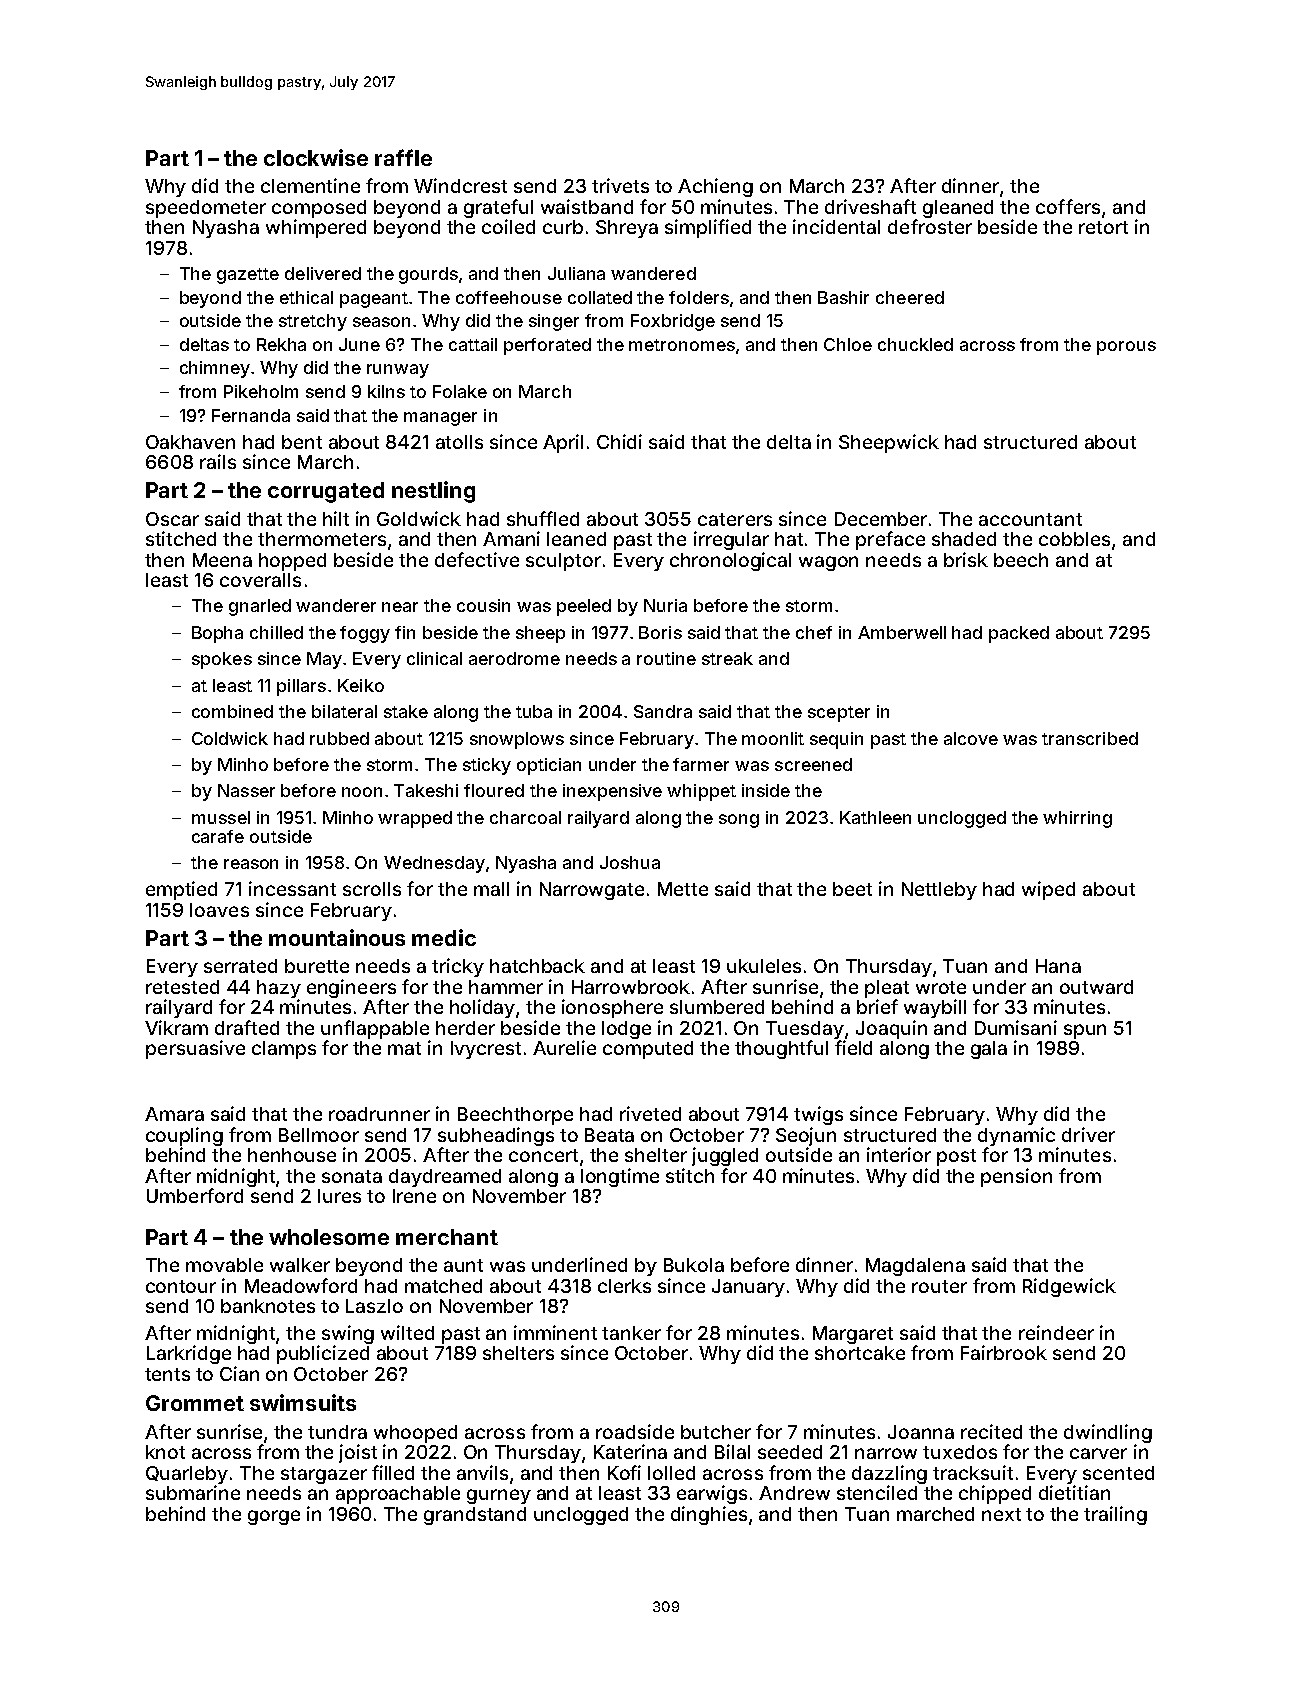 The height and width of the screenshot is (1687, 1304). What do you see at coordinates (764, 966) in the screenshot?
I see `ukuleles` at bounding box center [764, 966].
